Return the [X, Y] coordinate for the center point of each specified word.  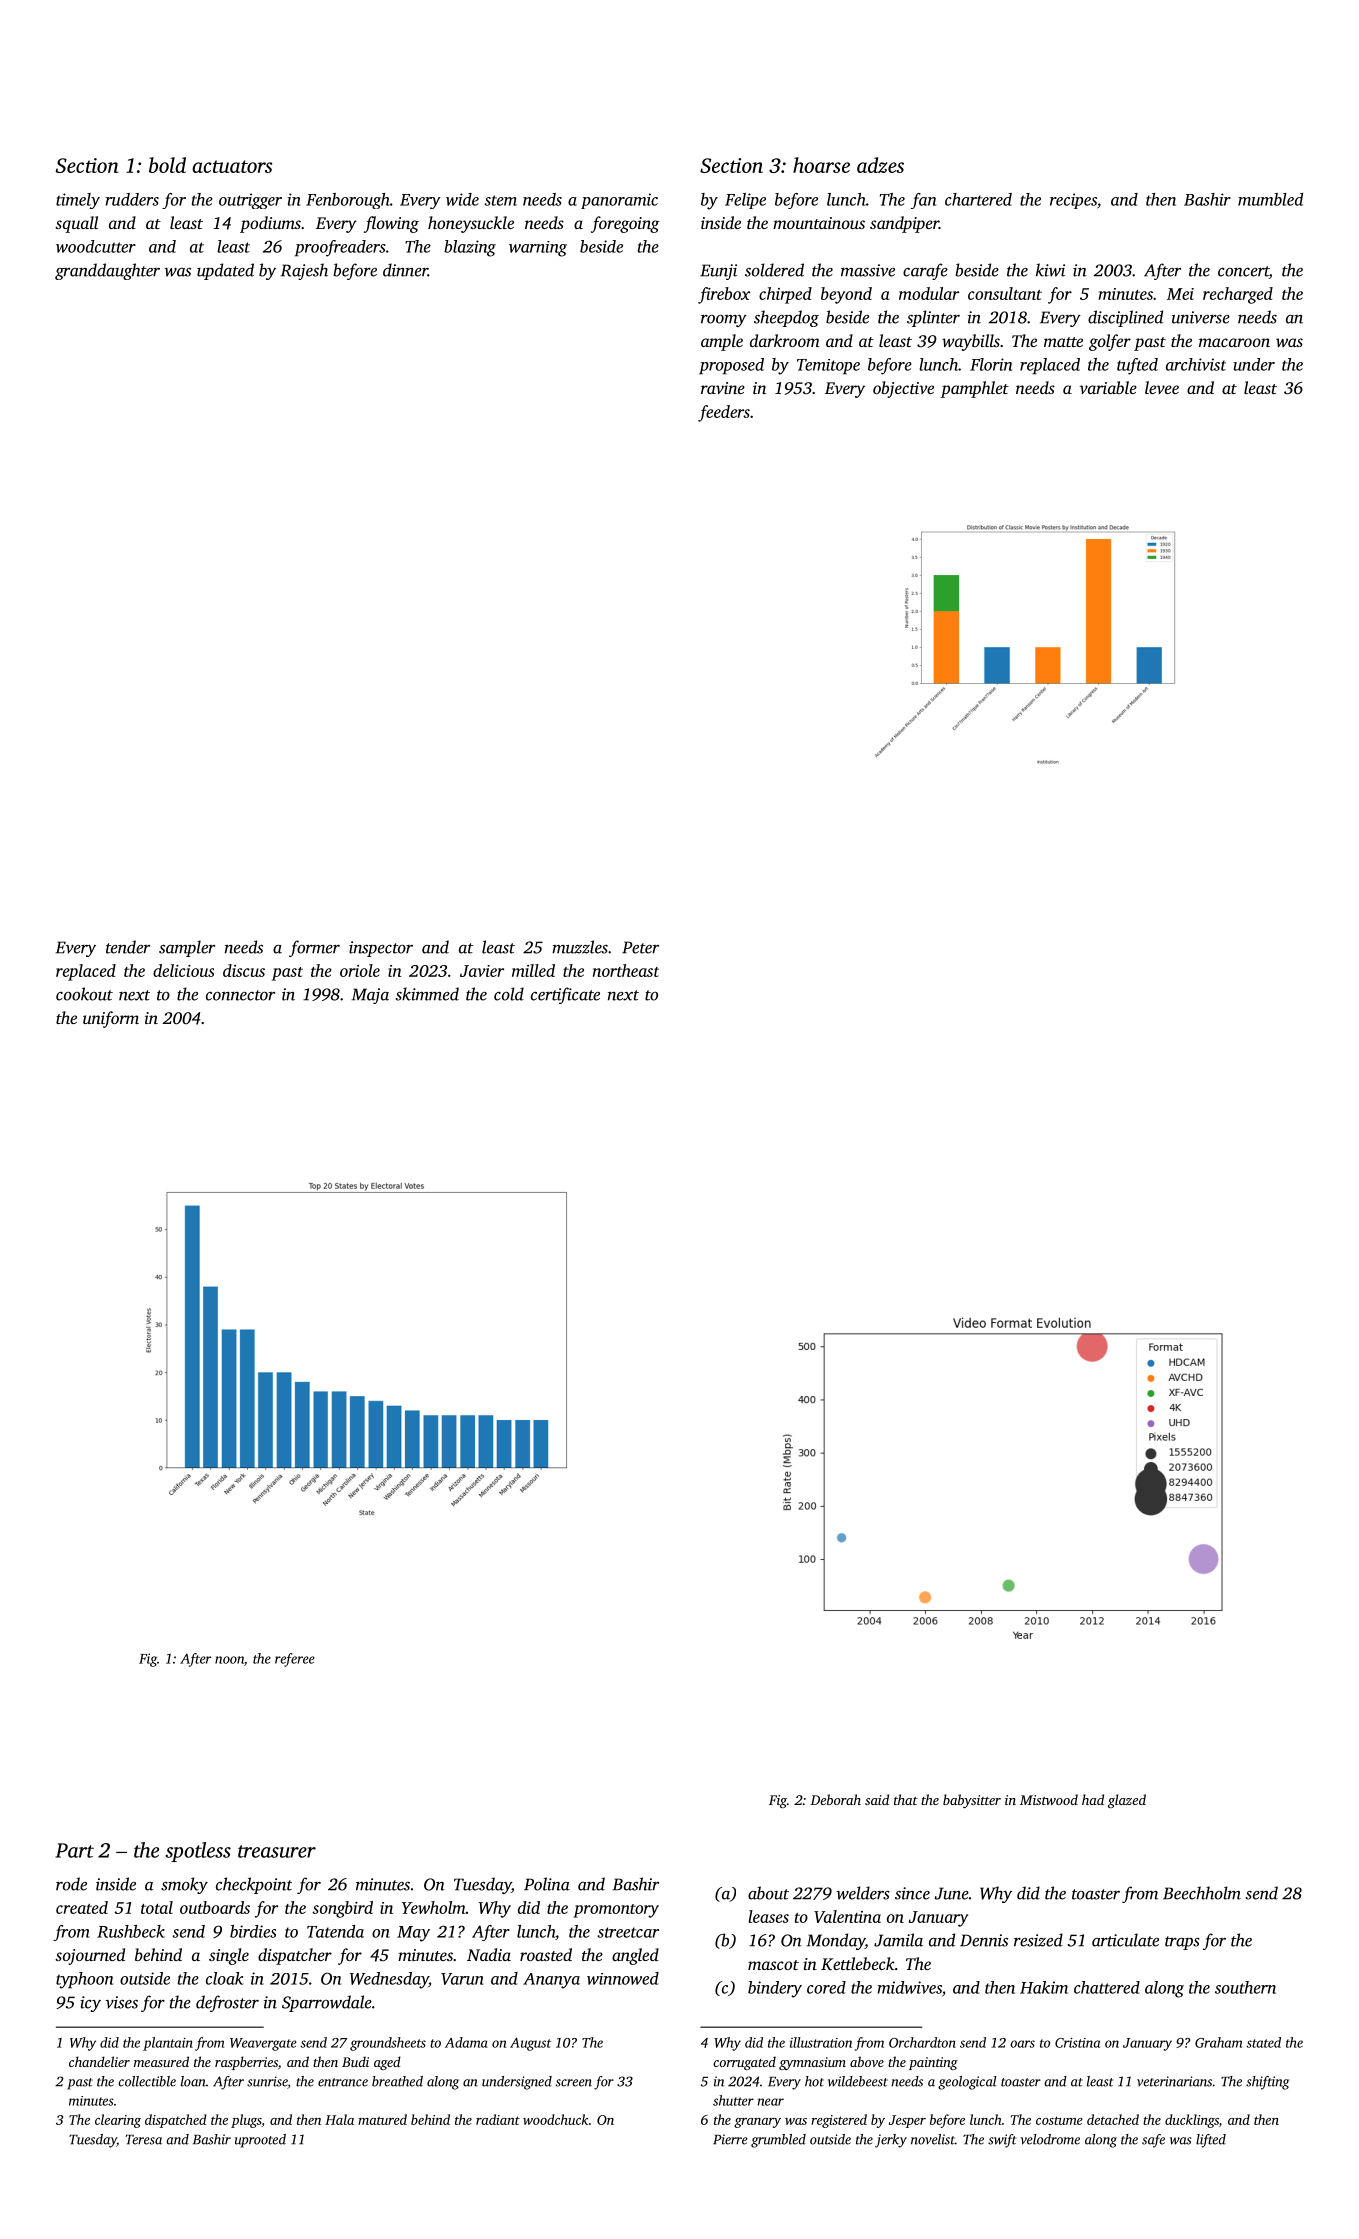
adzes [880, 165]
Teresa [144, 2140]
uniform [111, 1019]
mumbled [1270, 199]
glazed [1127, 1801]
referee [295, 1660]
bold [167, 165]
